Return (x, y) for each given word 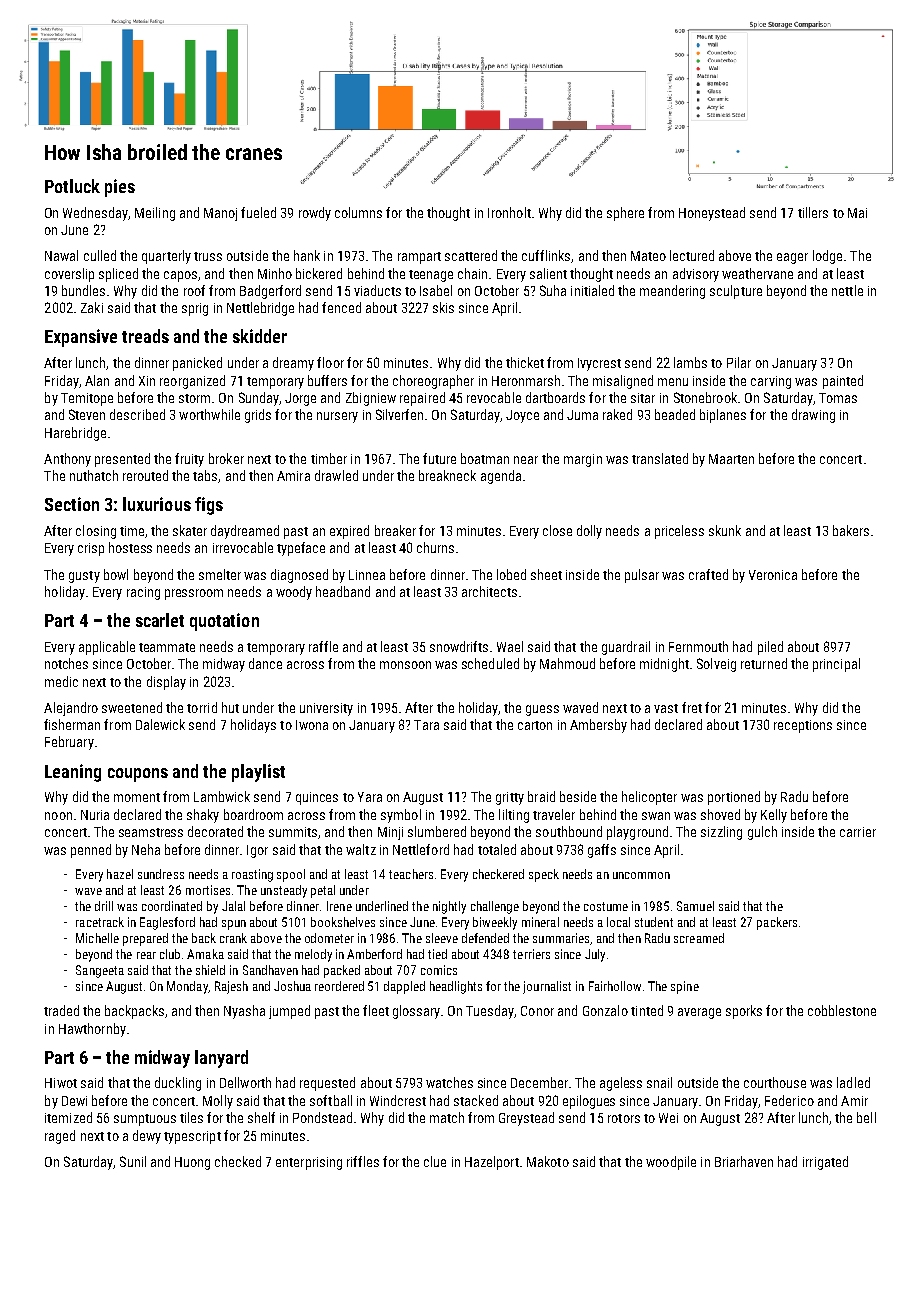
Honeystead (712, 214)
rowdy (315, 214)
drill (104, 906)
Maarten (731, 459)
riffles (363, 1161)
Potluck (72, 186)
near (526, 460)
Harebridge (75, 434)
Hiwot (61, 1083)
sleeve (442, 938)
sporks (744, 1012)
